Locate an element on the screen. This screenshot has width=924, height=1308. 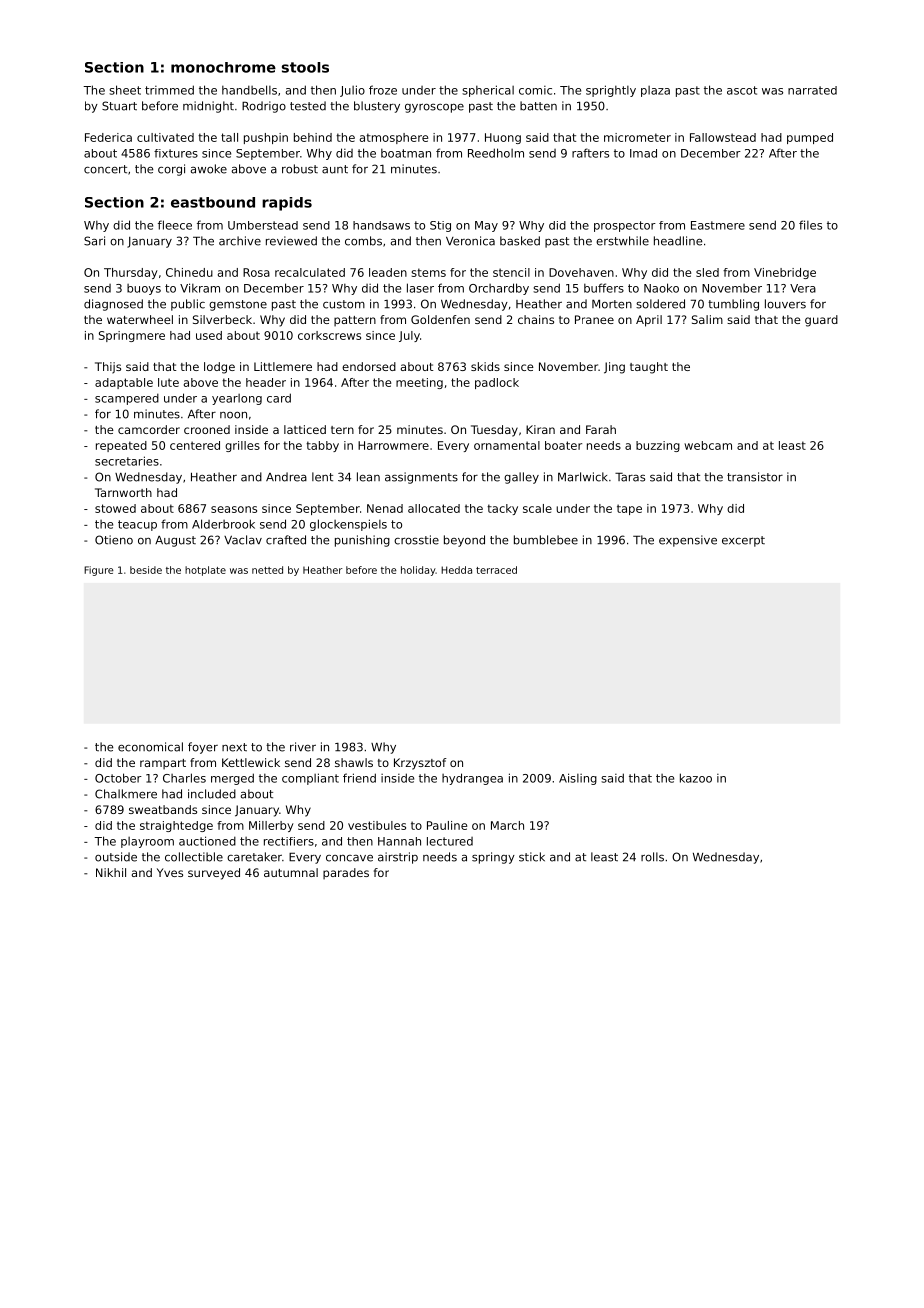
handsaws is located at coordinates (381, 225).
